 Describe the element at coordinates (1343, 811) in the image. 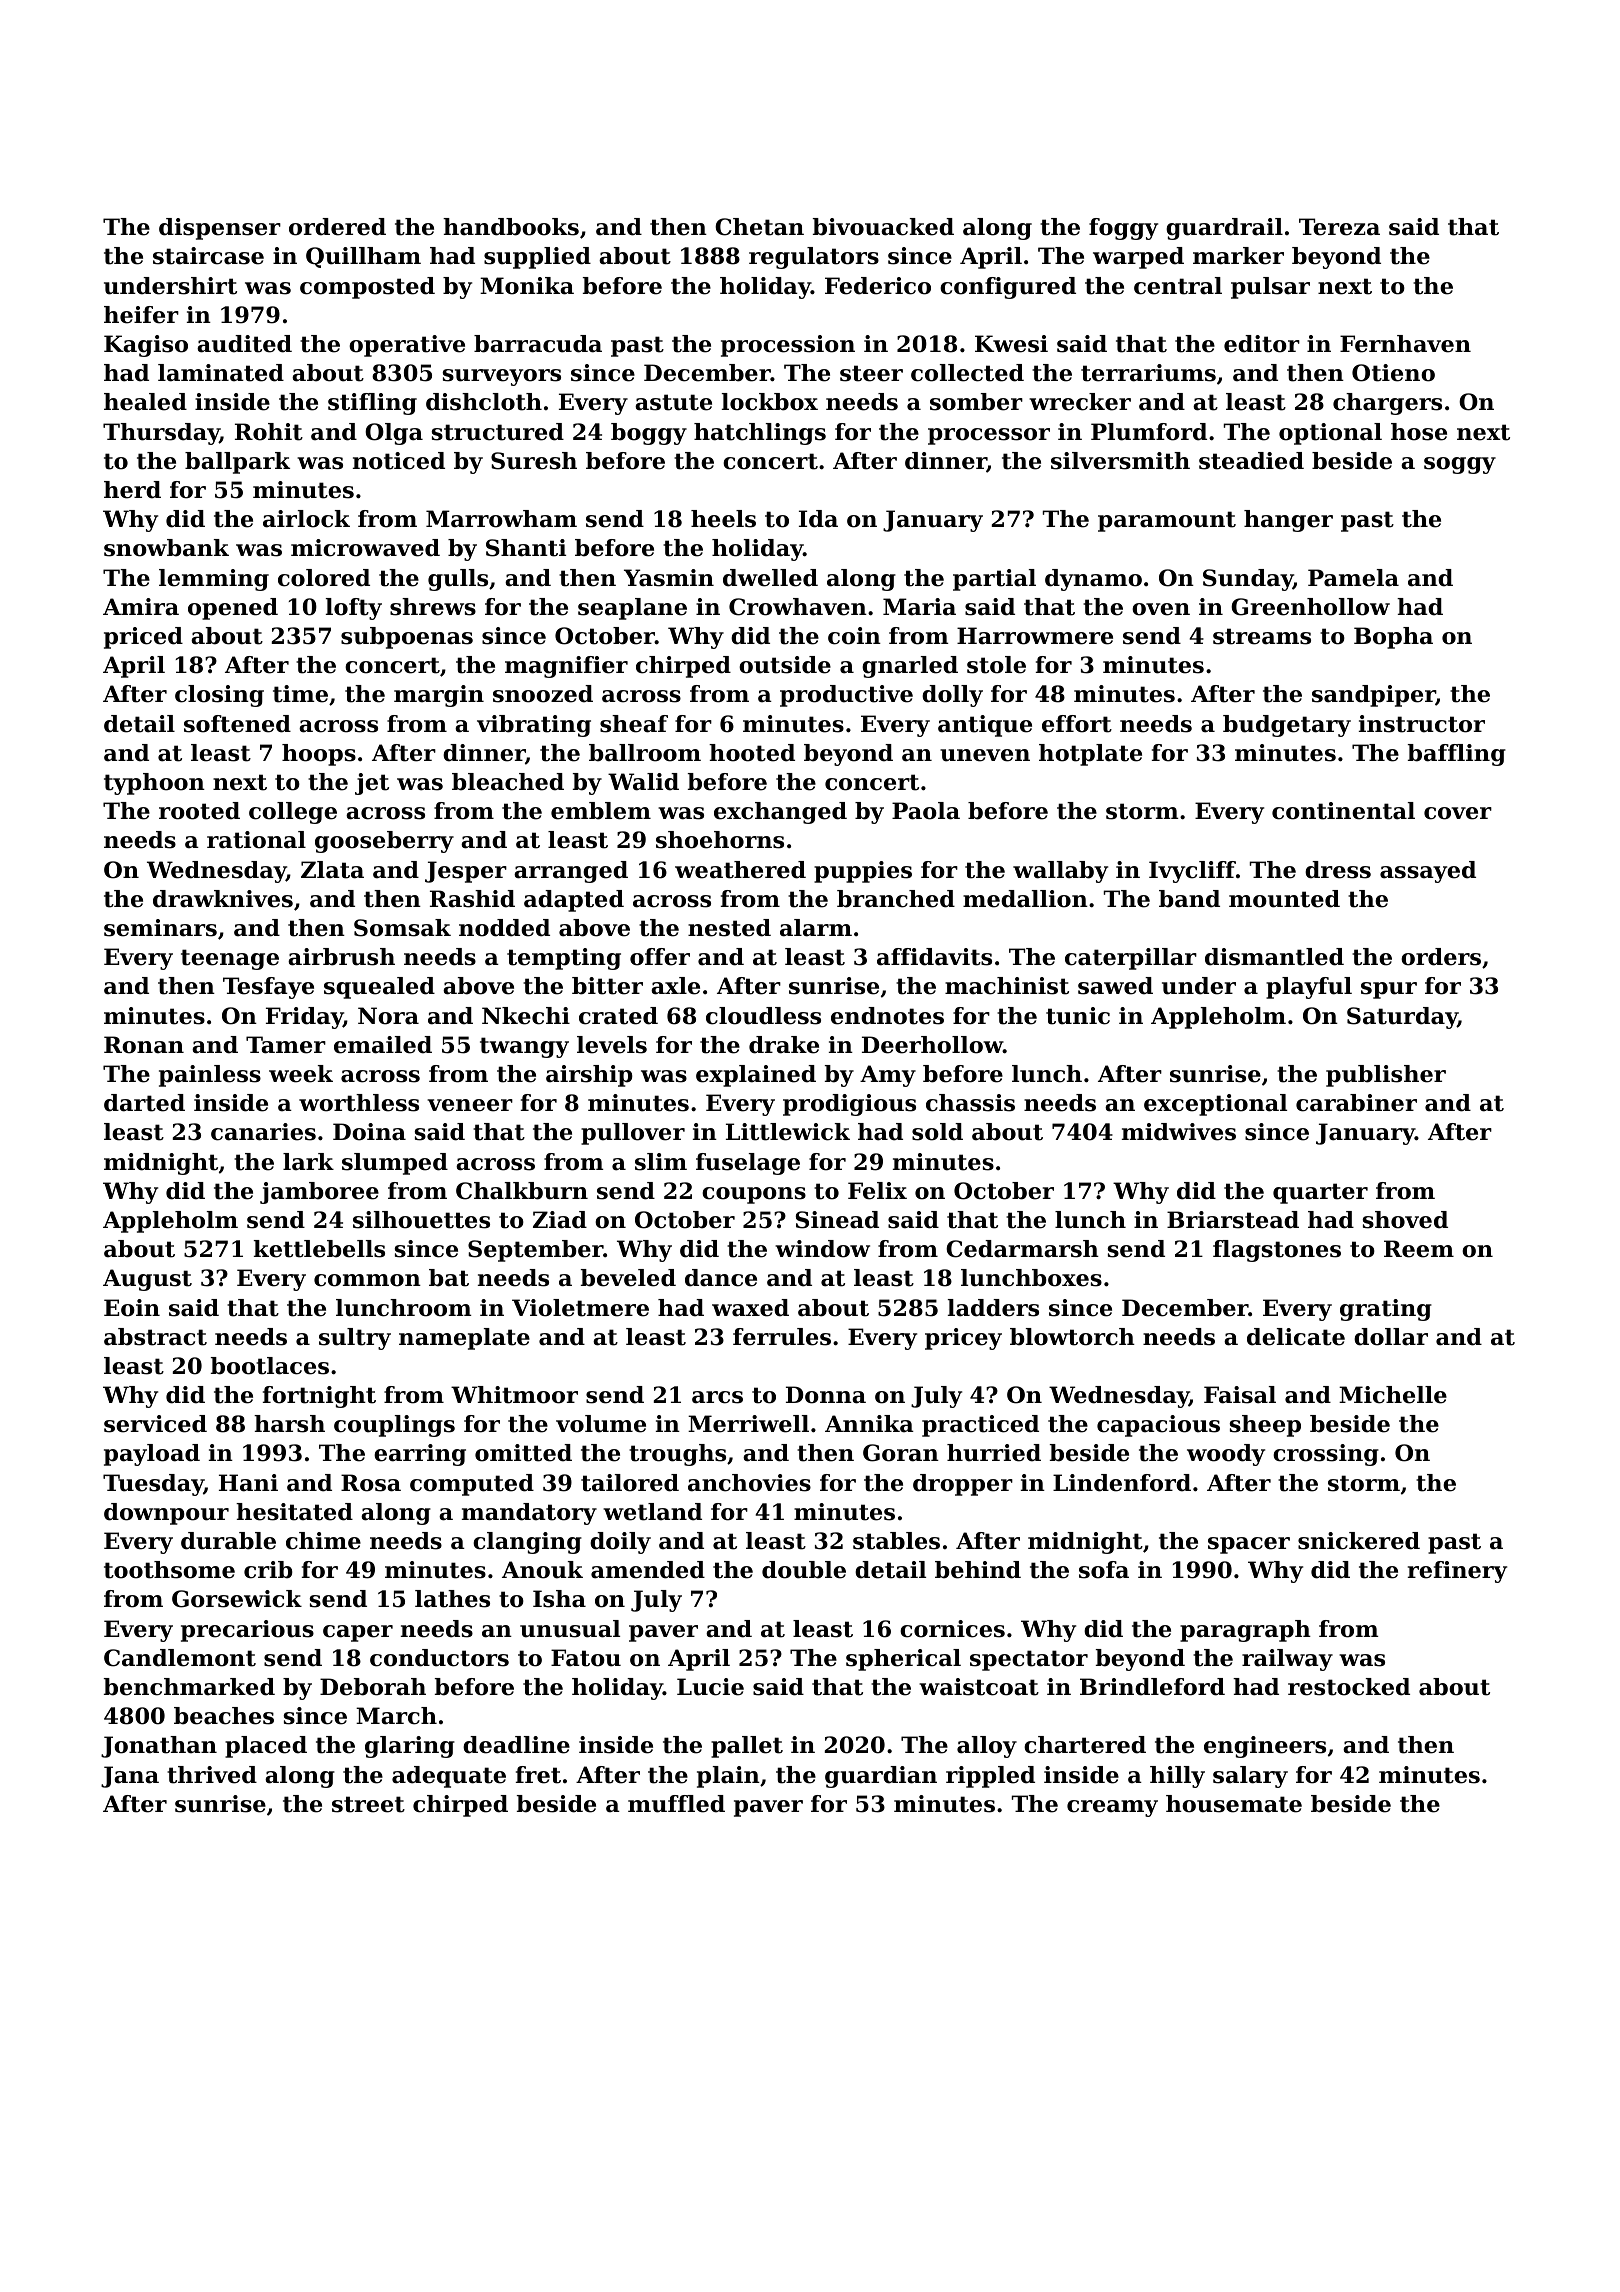

I see `continental` at that location.
